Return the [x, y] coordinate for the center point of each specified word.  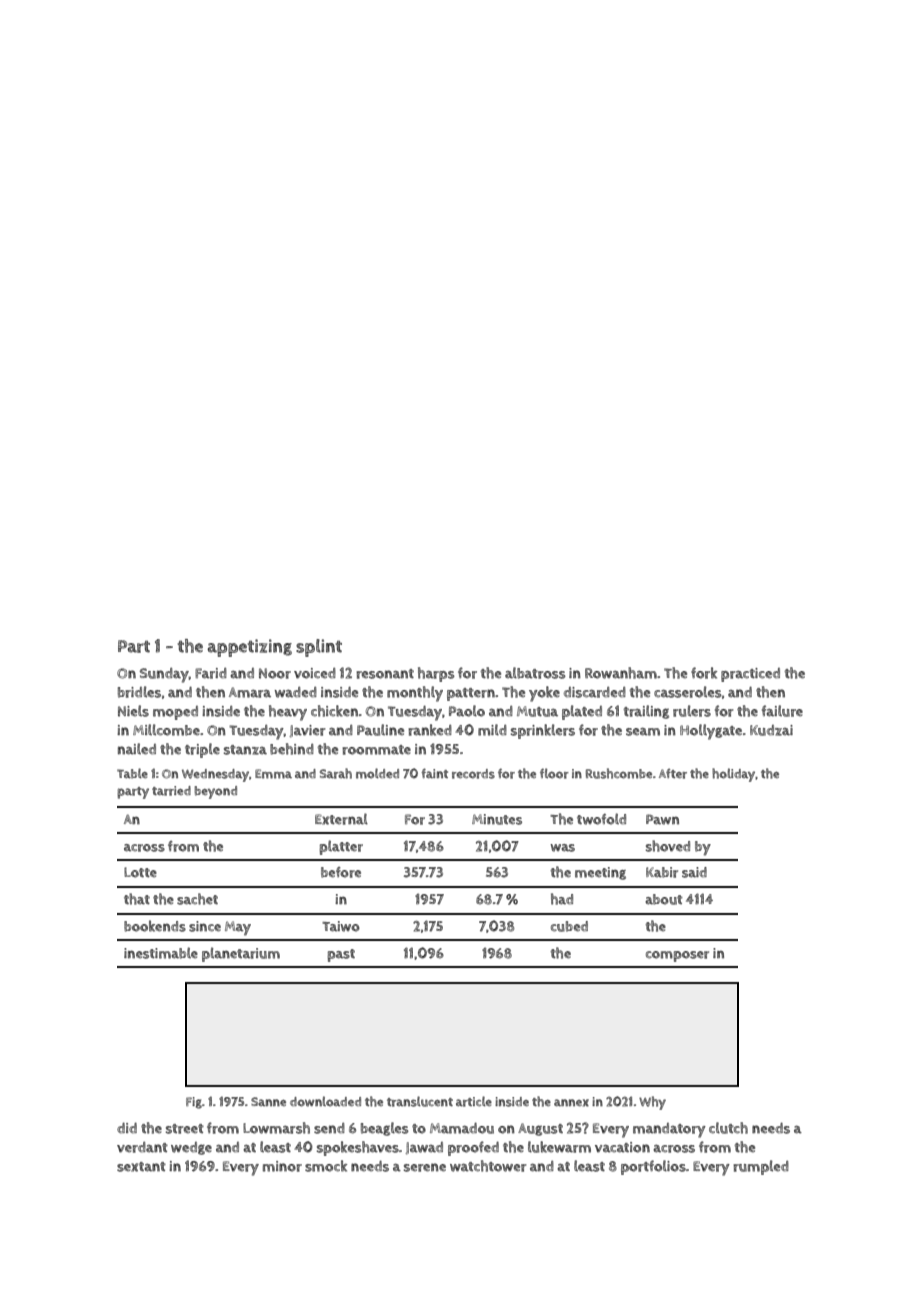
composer [677, 956]
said [694, 872]
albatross [535, 673]
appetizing [249, 648]
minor [282, 1166]
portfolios [653, 1167]
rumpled [761, 1167]
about [663, 899]
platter [341, 847]
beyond [216, 792]
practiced [750, 675]
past [341, 955]
